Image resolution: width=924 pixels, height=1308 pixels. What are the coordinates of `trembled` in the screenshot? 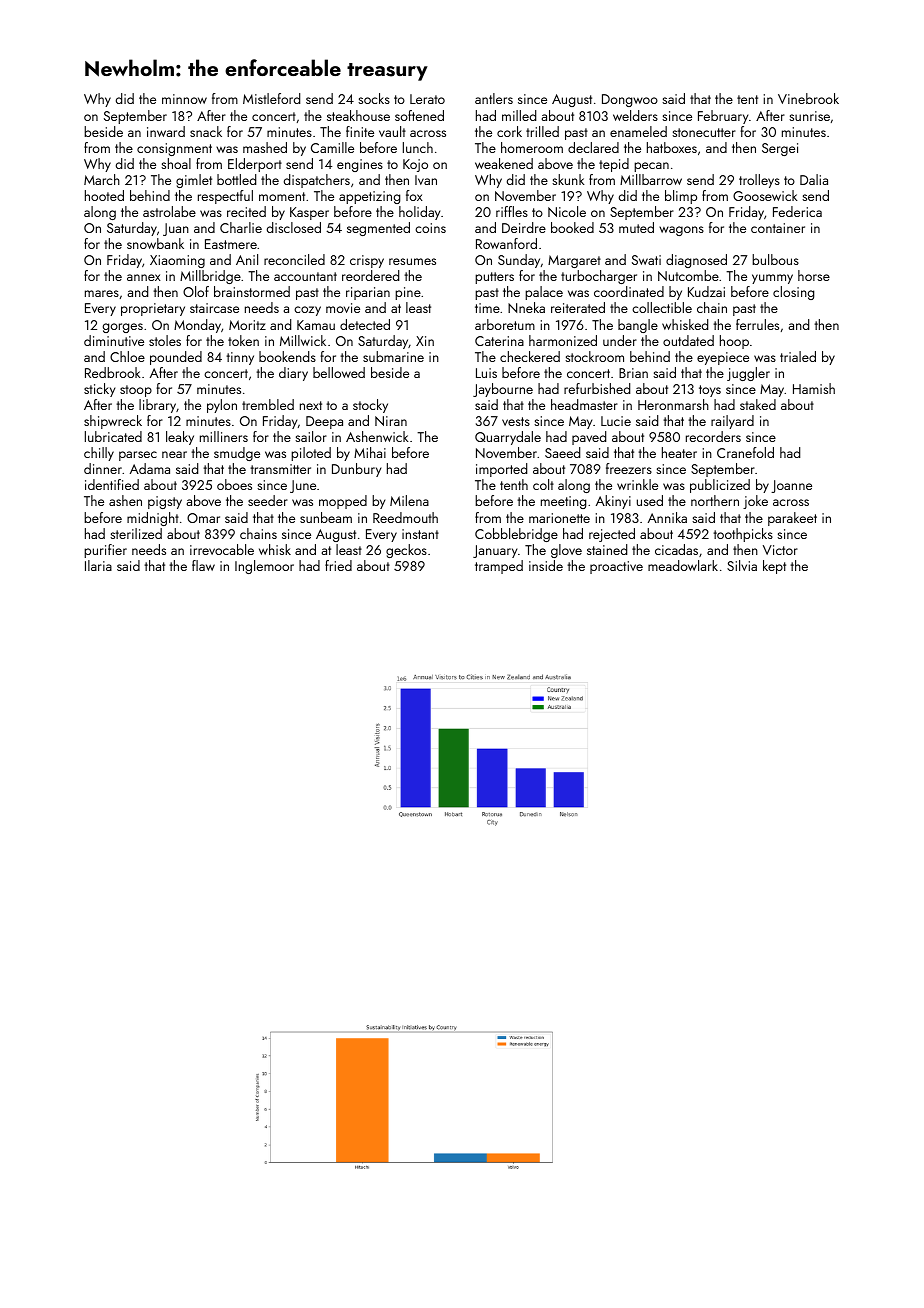 It's located at (268, 404).
